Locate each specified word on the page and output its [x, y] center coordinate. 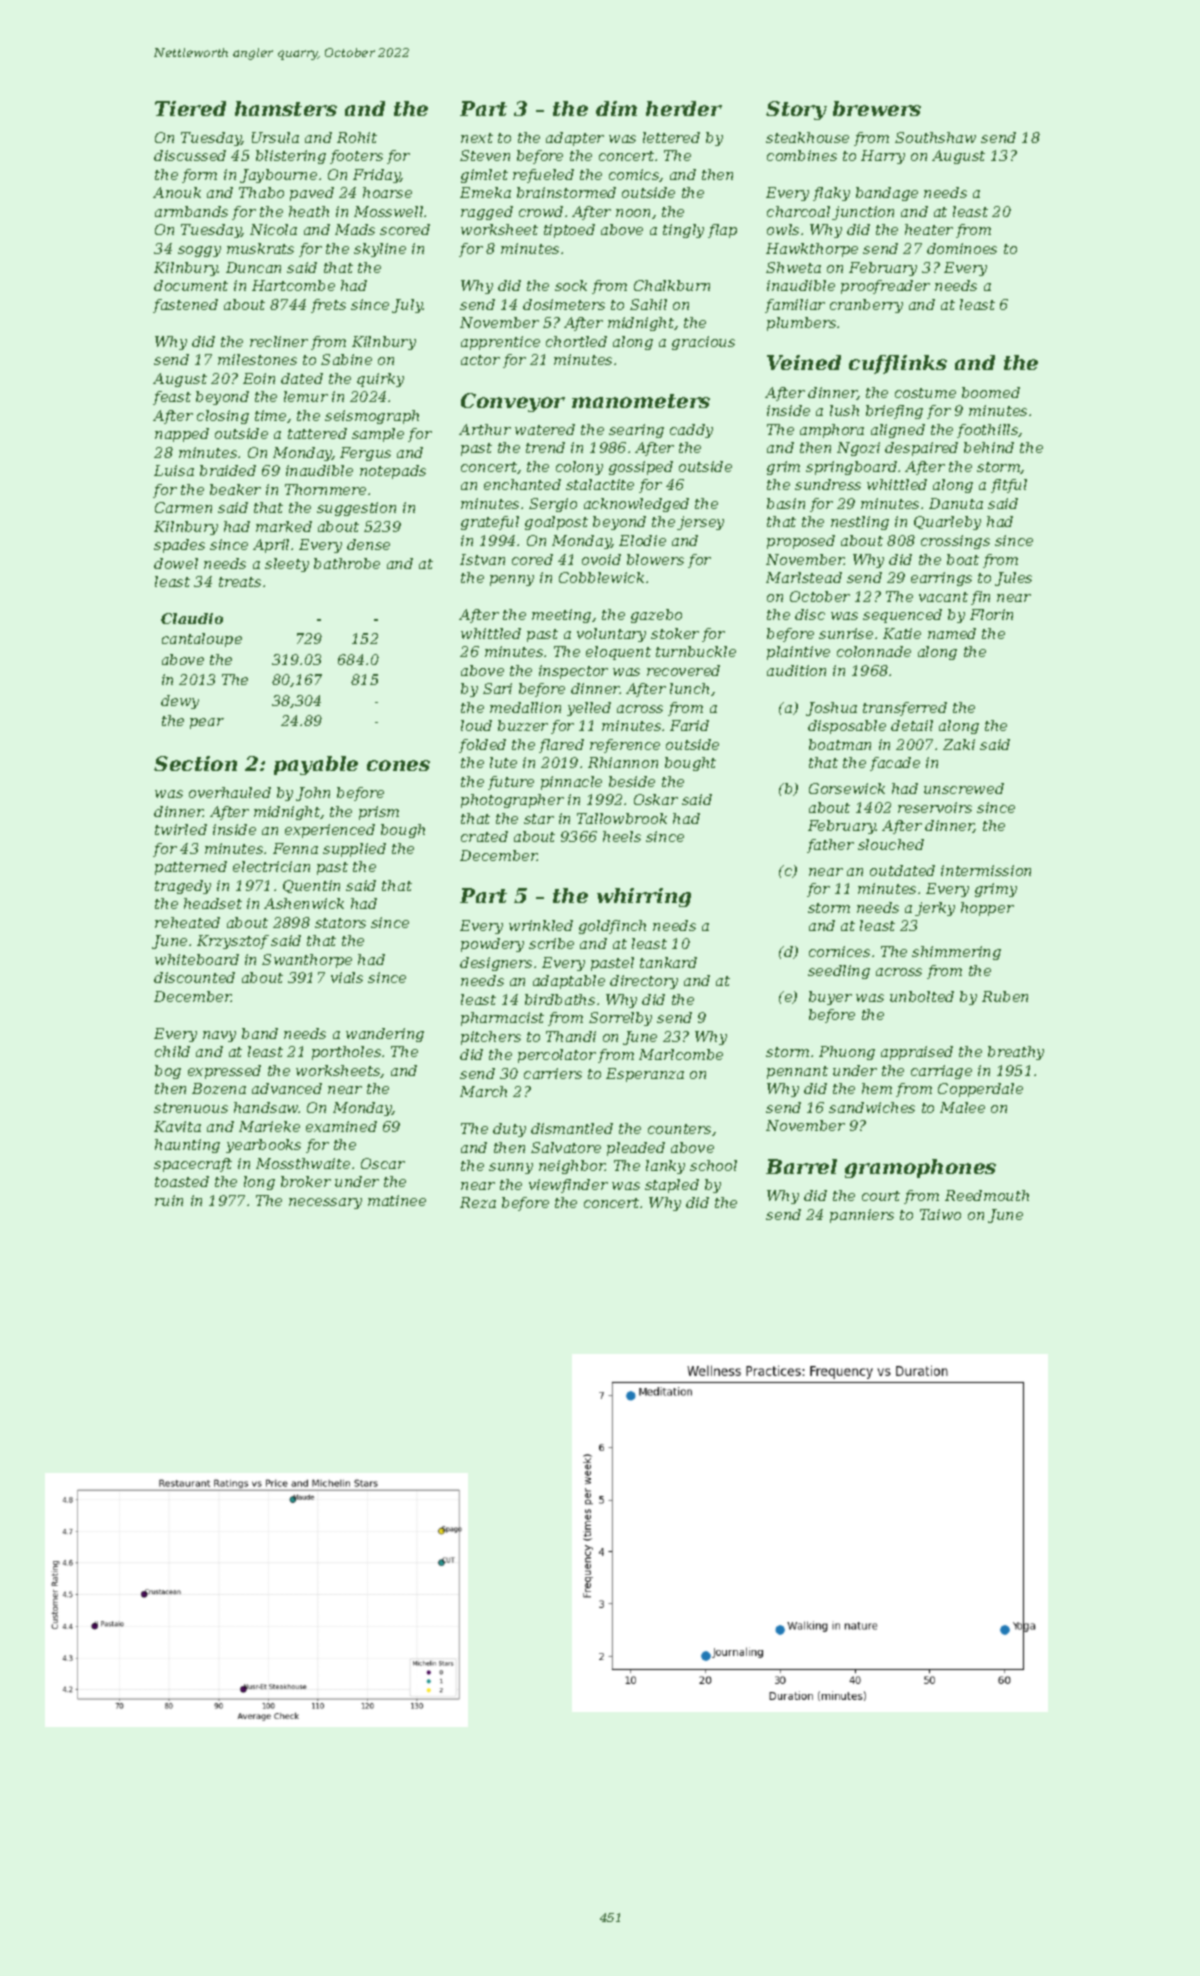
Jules [1013, 579]
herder [684, 108]
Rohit [357, 137]
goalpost [556, 523]
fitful [1009, 486]
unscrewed [964, 788]
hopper [987, 909]
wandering [385, 1035]
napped [182, 435]
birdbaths [560, 999]
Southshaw [935, 137]
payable [316, 765]
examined [341, 1126]
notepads [393, 472]
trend [545, 447]
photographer [512, 801]
